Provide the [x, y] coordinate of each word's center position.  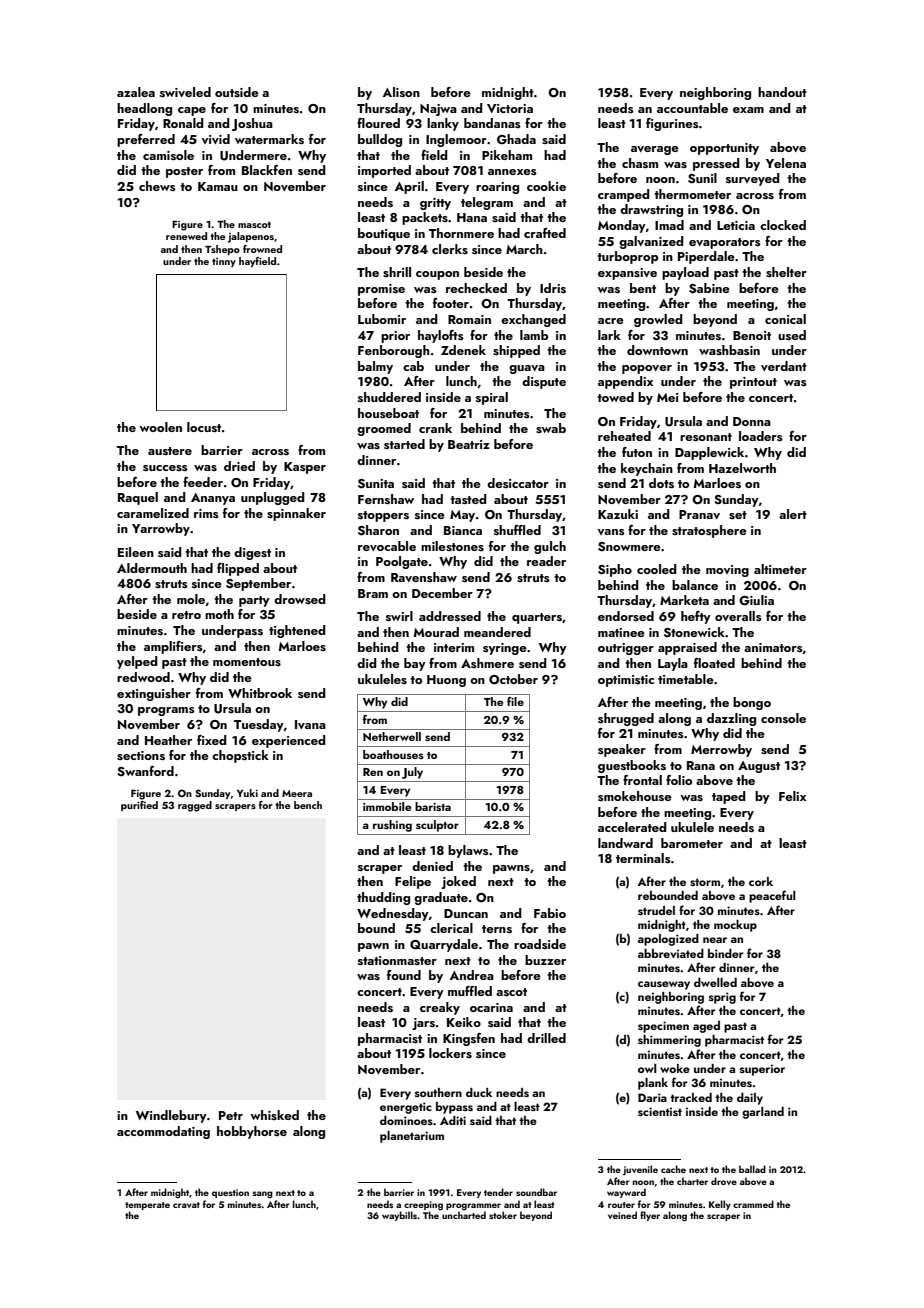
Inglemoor [456, 140]
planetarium [412, 1137]
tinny [224, 262]
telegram [487, 203]
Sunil [702, 178]
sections [141, 755]
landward [625, 843]
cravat [186, 1205]
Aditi [453, 1120]
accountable [692, 108]
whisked [274, 1115]
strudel [656, 910]
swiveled [185, 92]
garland [763, 1113]
